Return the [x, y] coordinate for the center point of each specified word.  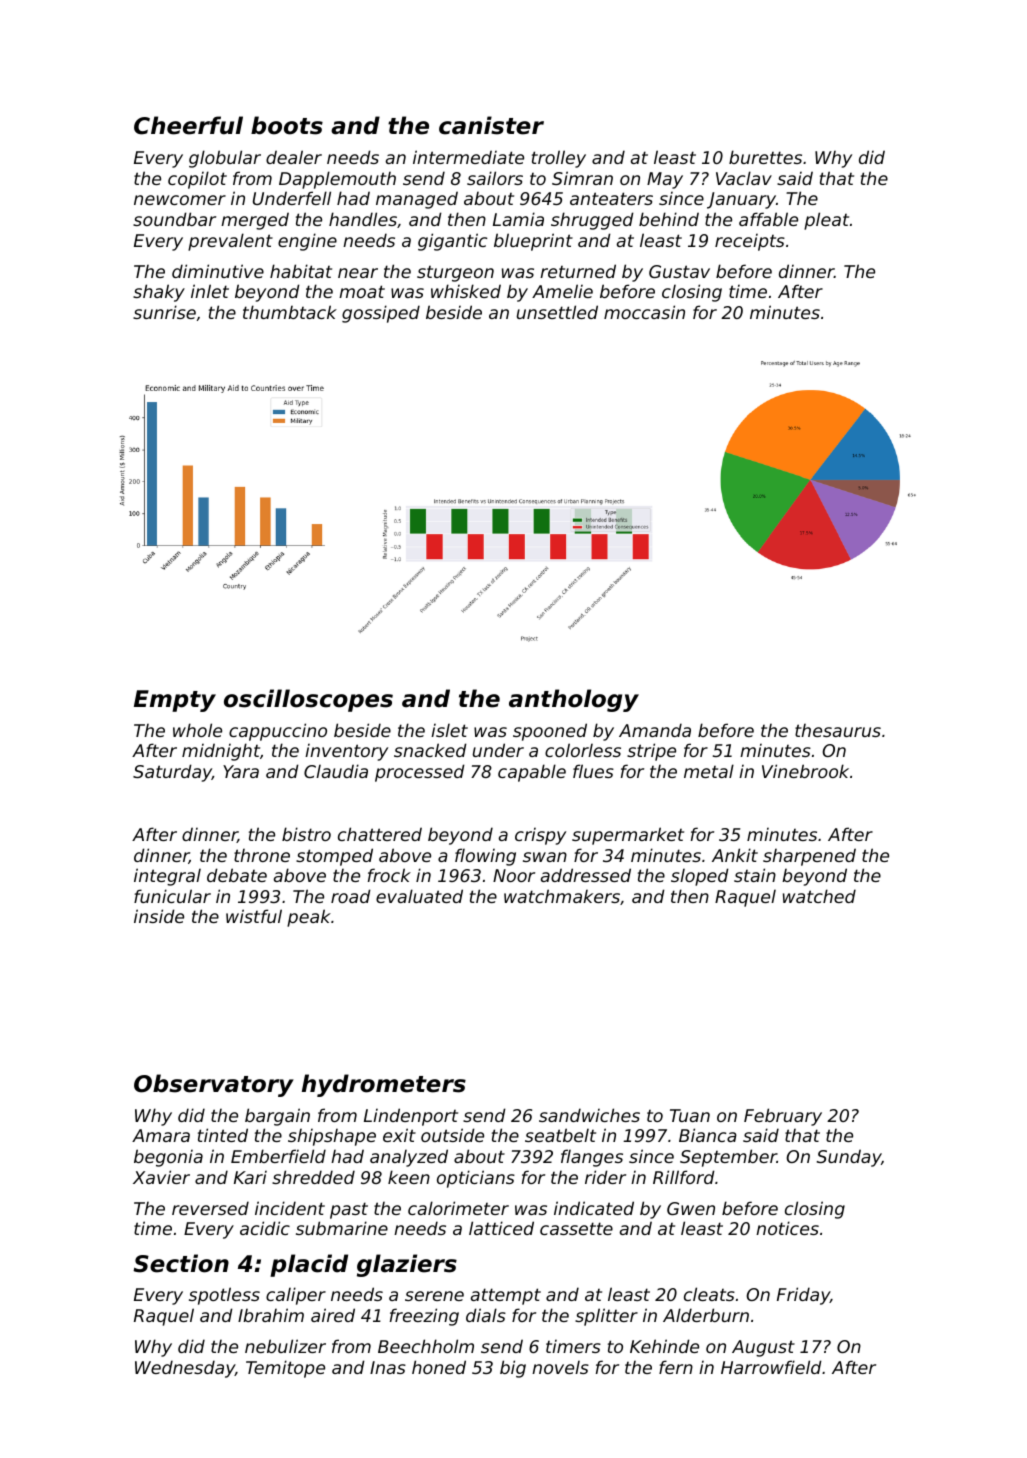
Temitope [285, 1369]
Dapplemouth [337, 180]
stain [755, 875]
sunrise [164, 312]
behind [669, 219]
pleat [826, 221]
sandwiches [589, 1115]
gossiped [381, 314]
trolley [559, 159]
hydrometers [384, 1085]
